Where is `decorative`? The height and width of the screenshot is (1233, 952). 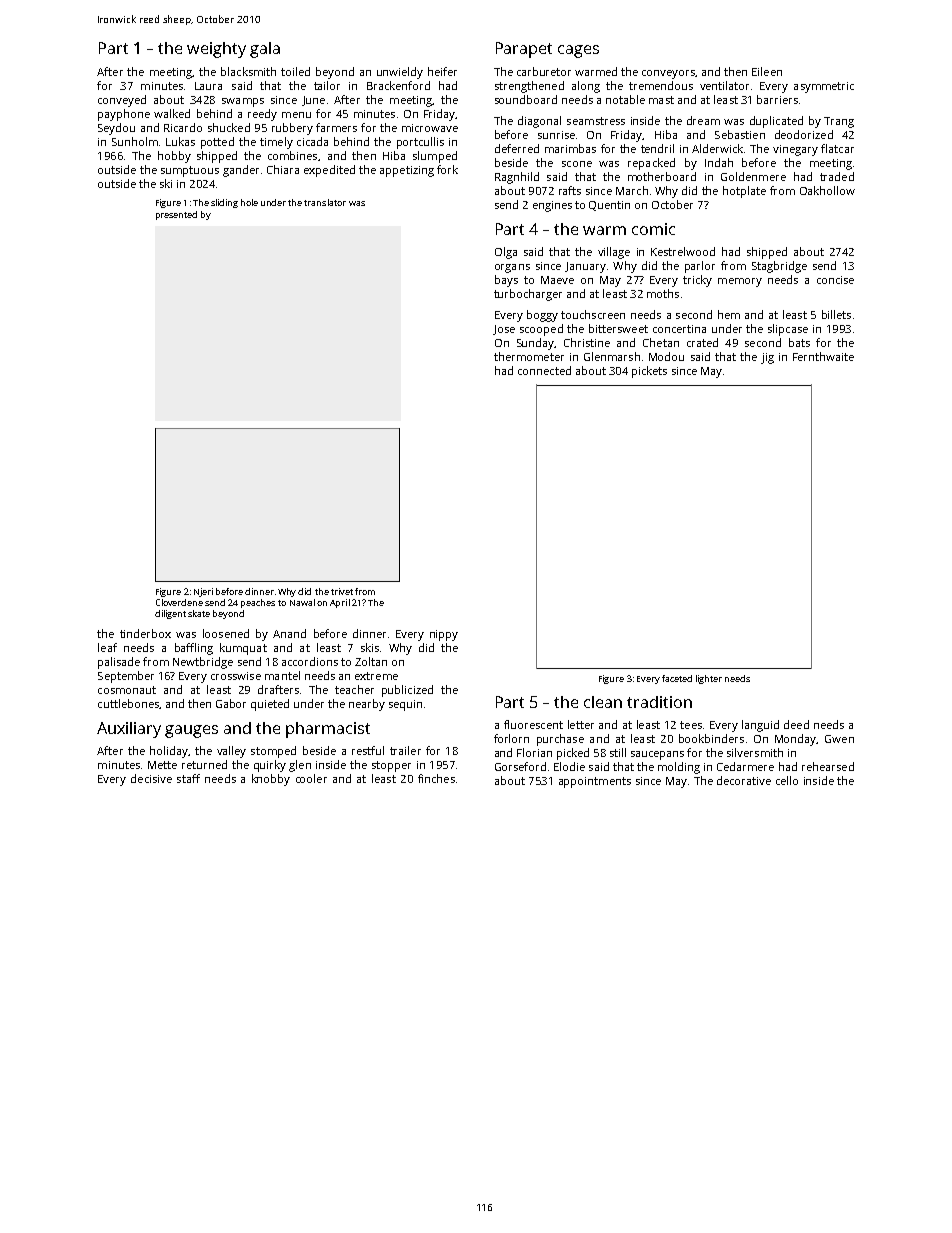
decorative is located at coordinates (744, 780).
